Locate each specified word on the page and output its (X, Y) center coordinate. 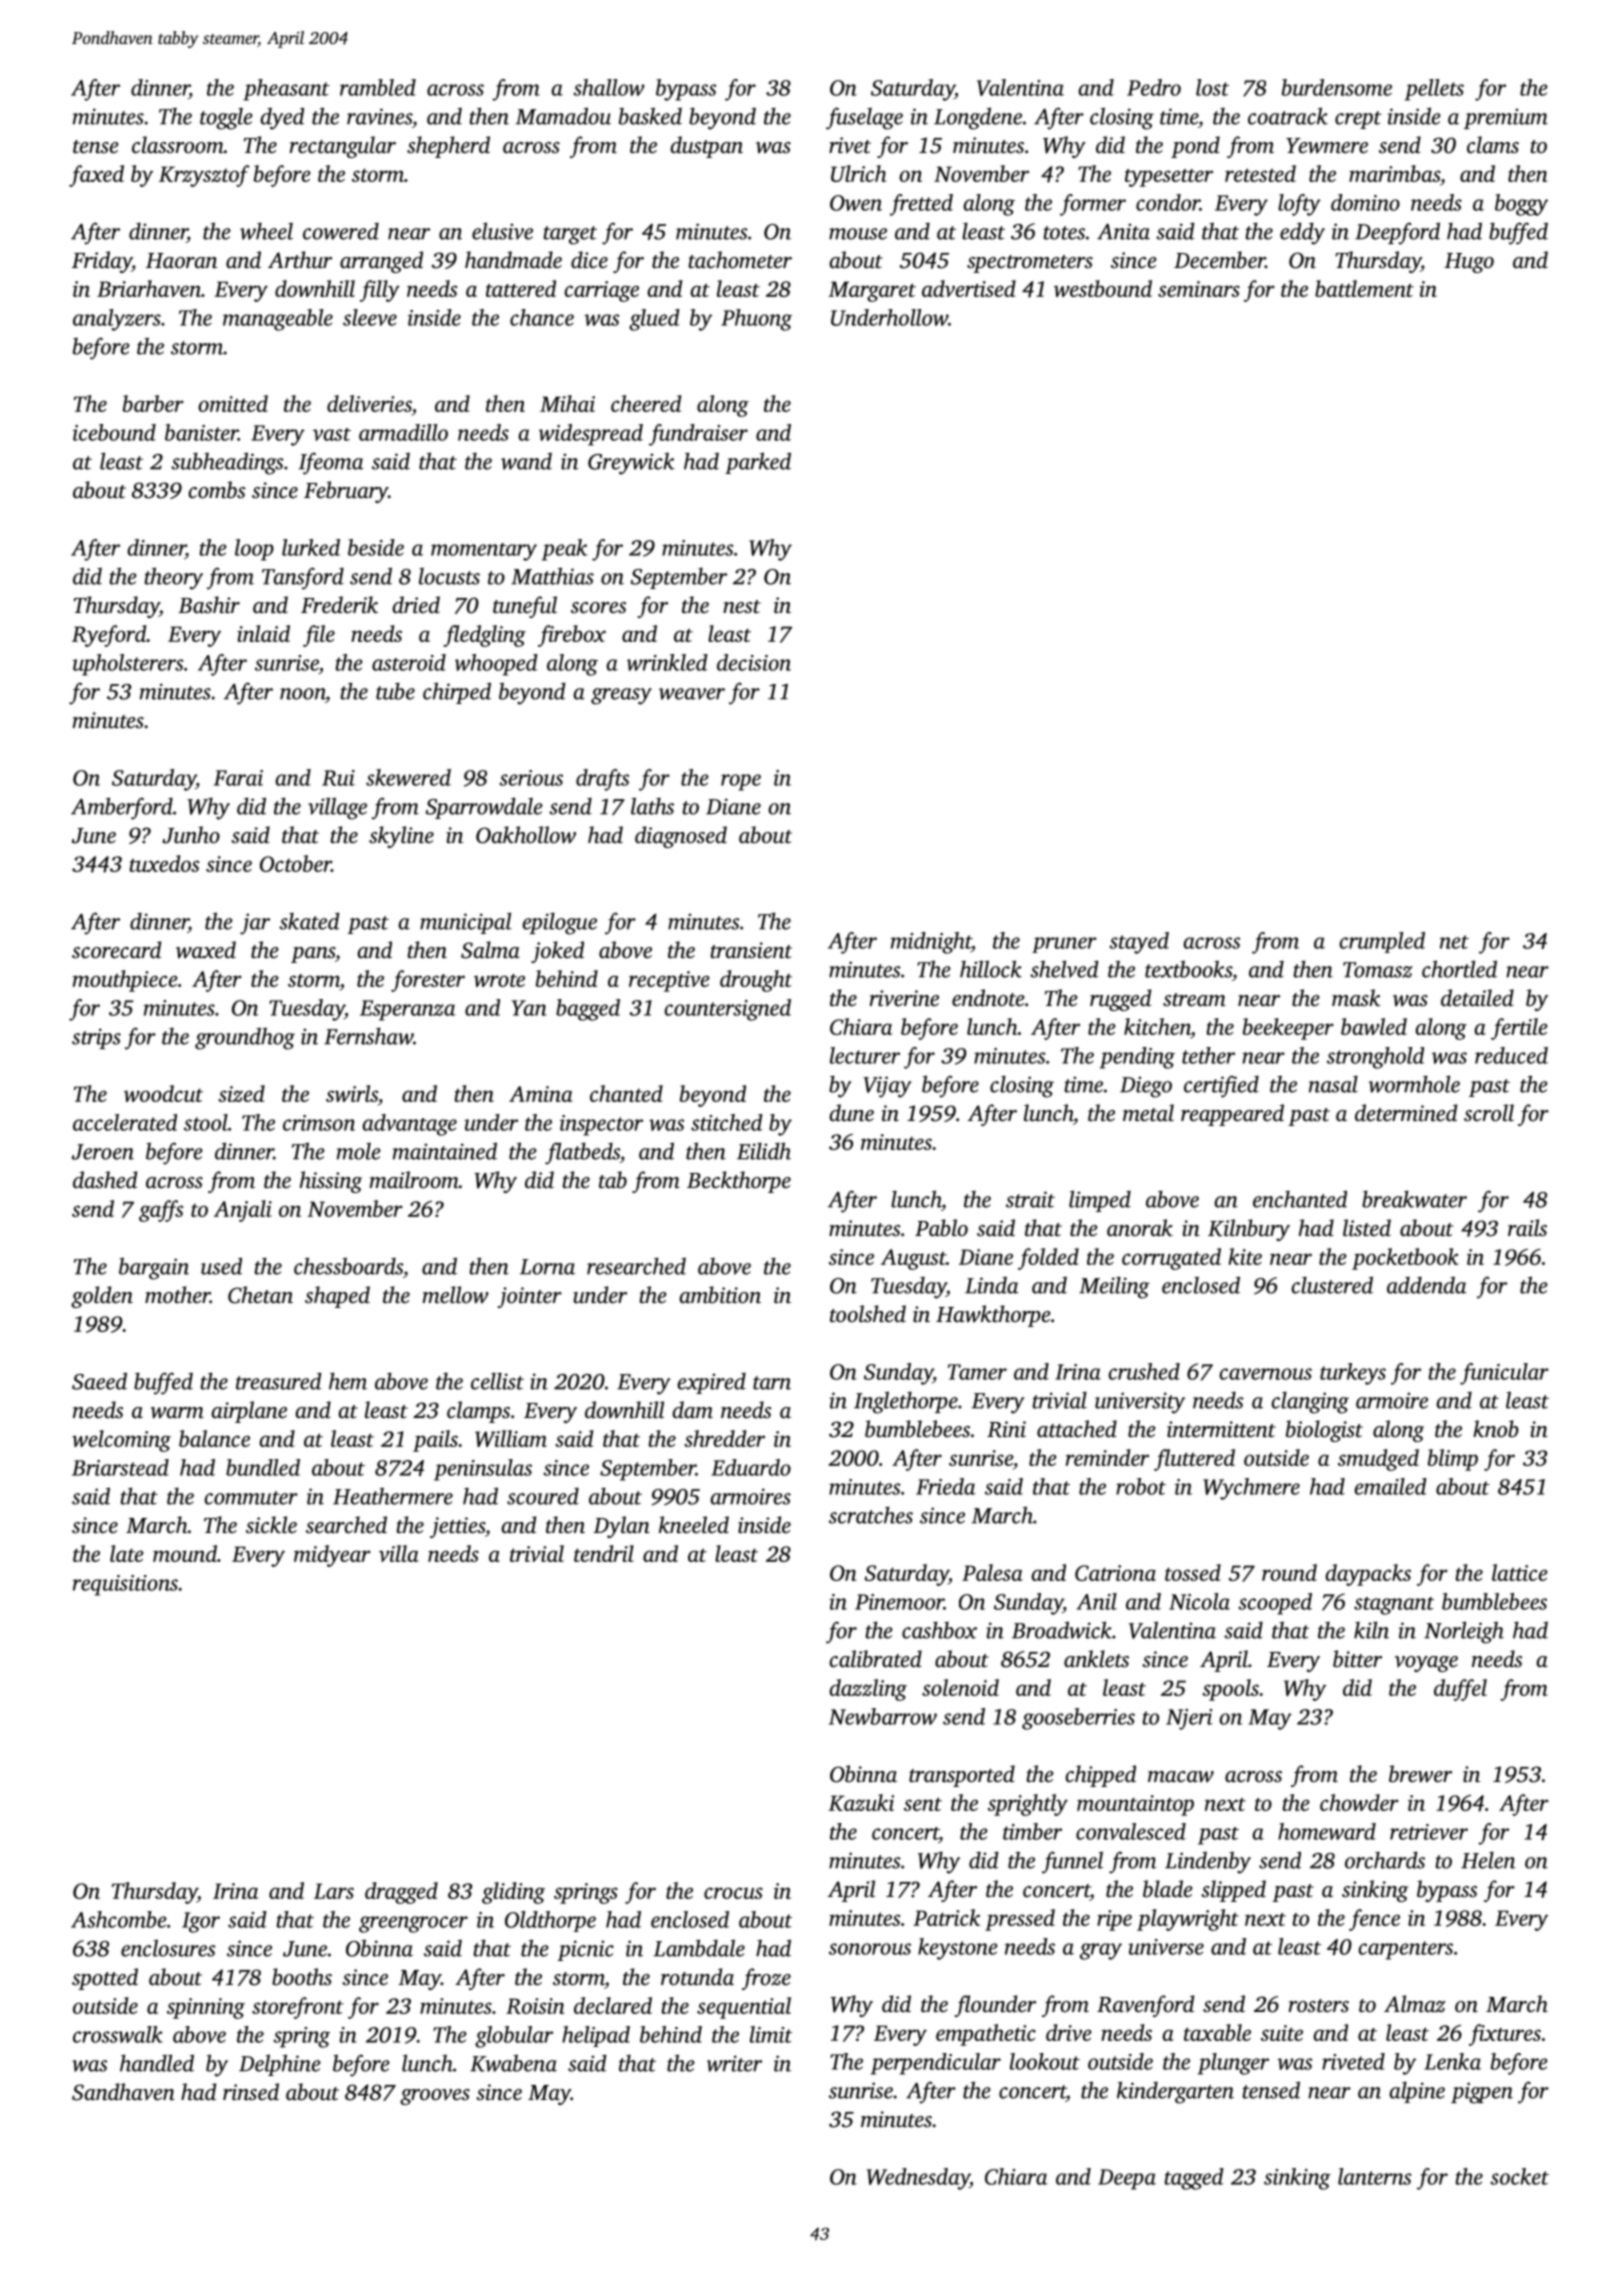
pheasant (286, 90)
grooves (435, 2097)
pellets (1434, 90)
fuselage (864, 119)
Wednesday (918, 2179)
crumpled (1382, 942)
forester (428, 981)
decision (754, 662)
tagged (1194, 2179)
